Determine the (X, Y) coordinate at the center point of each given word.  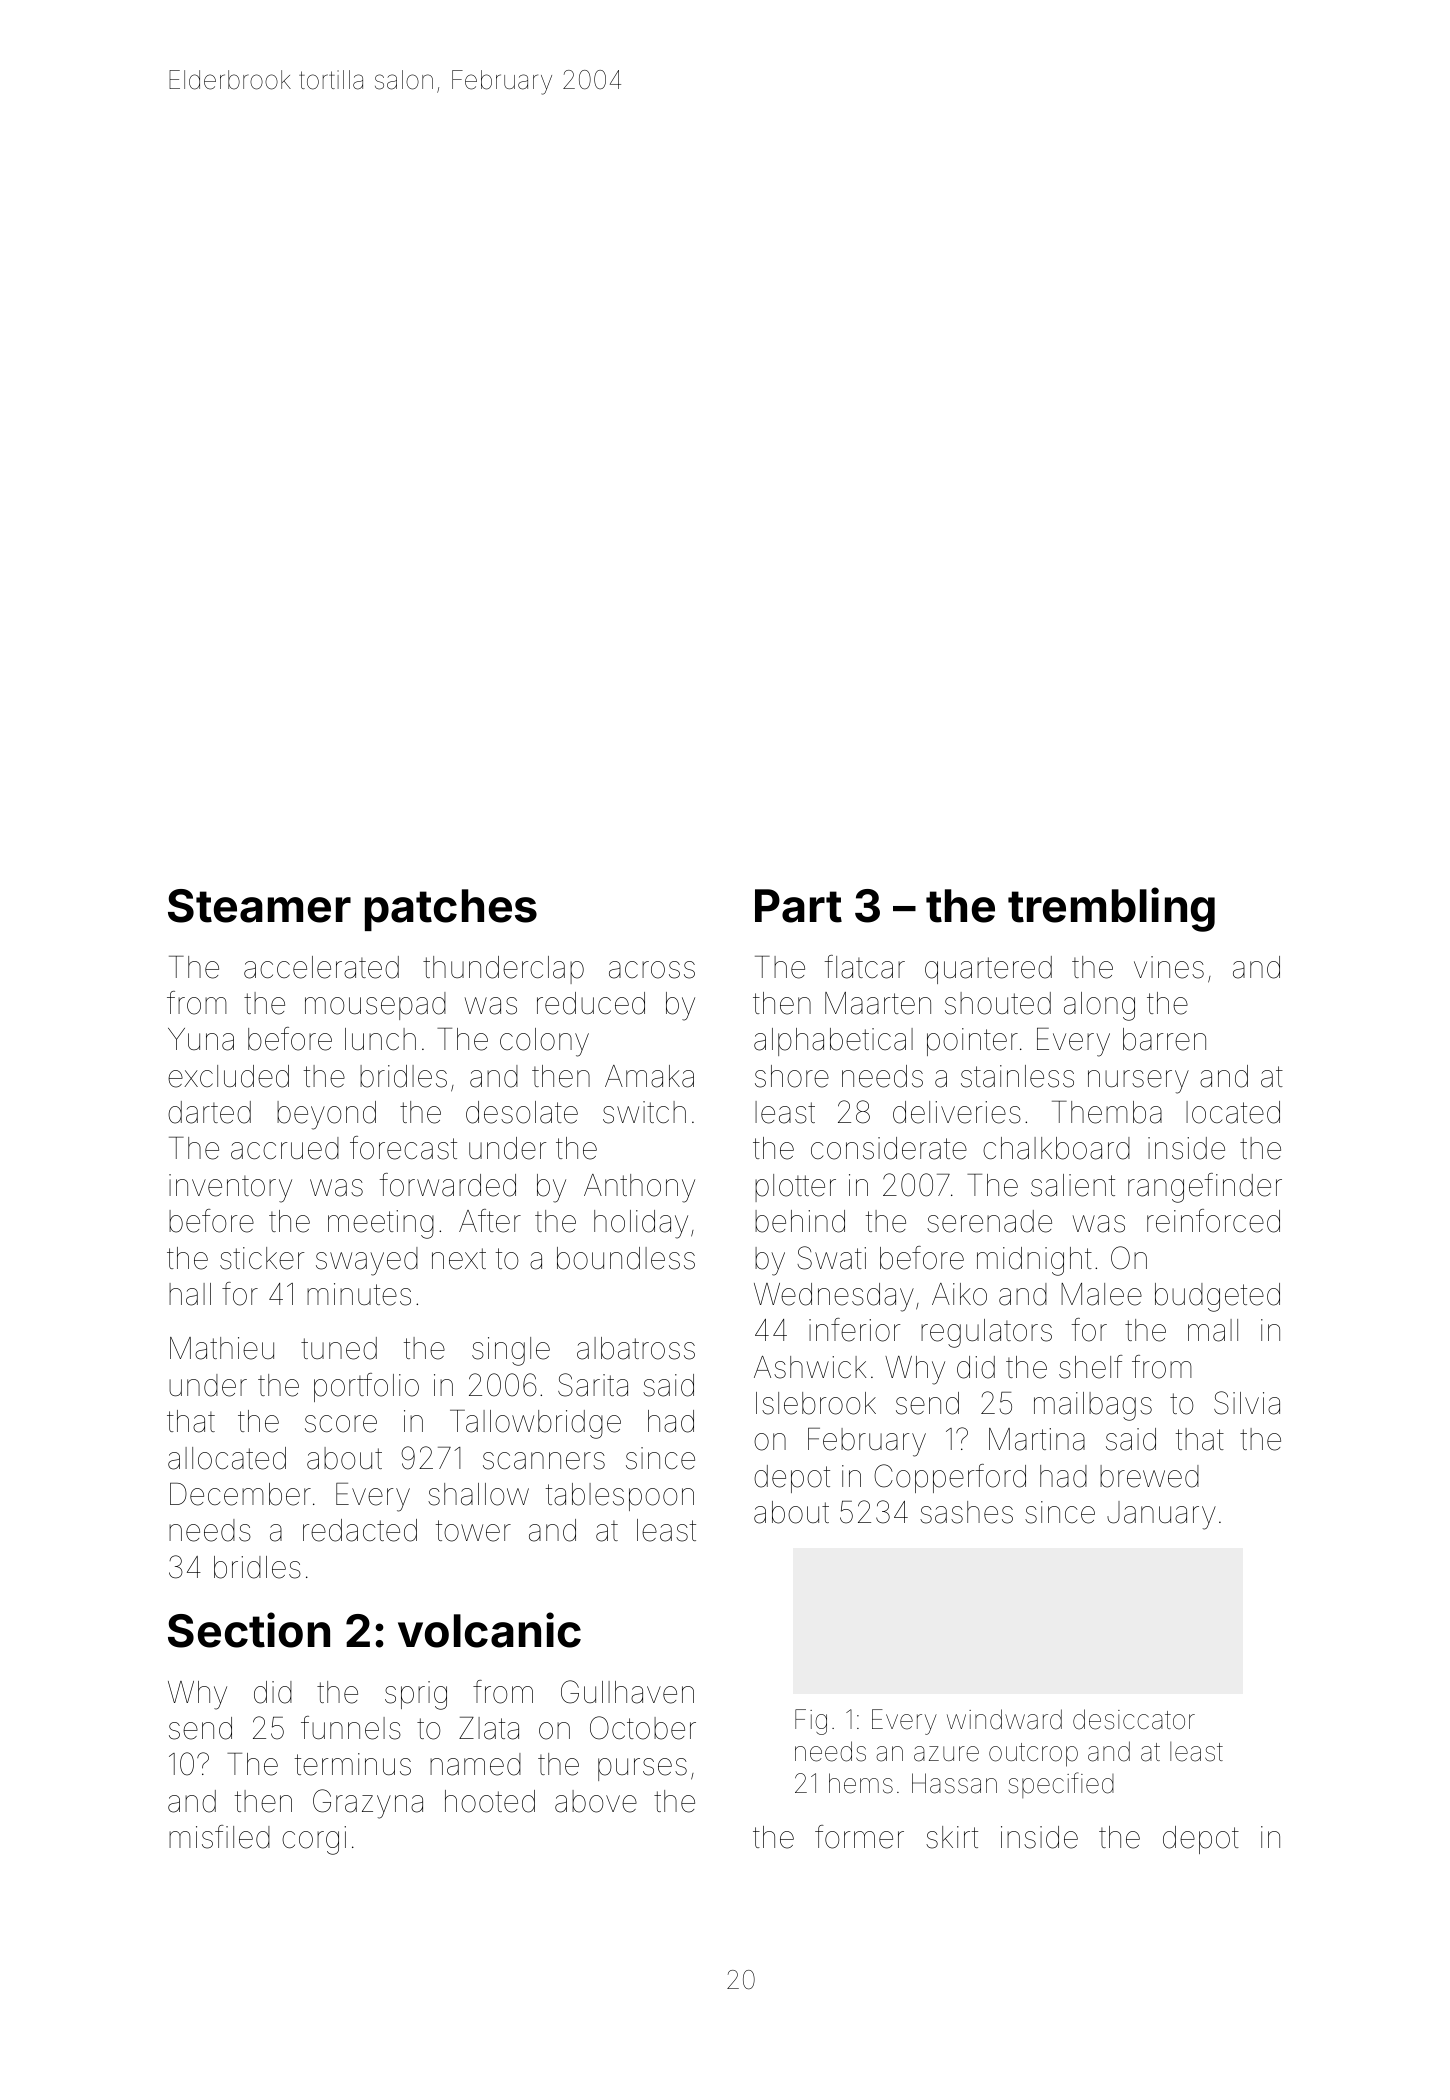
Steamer (259, 906)
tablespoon (620, 1497)
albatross (636, 1348)
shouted (998, 1003)
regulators (986, 1333)
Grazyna (368, 1804)
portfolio (366, 1387)
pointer (972, 1042)
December (240, 1494)
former (859, 1837)
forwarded (448, 1185)
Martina (1037, 1439)
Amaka (649, 1076)
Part (798, 906)
